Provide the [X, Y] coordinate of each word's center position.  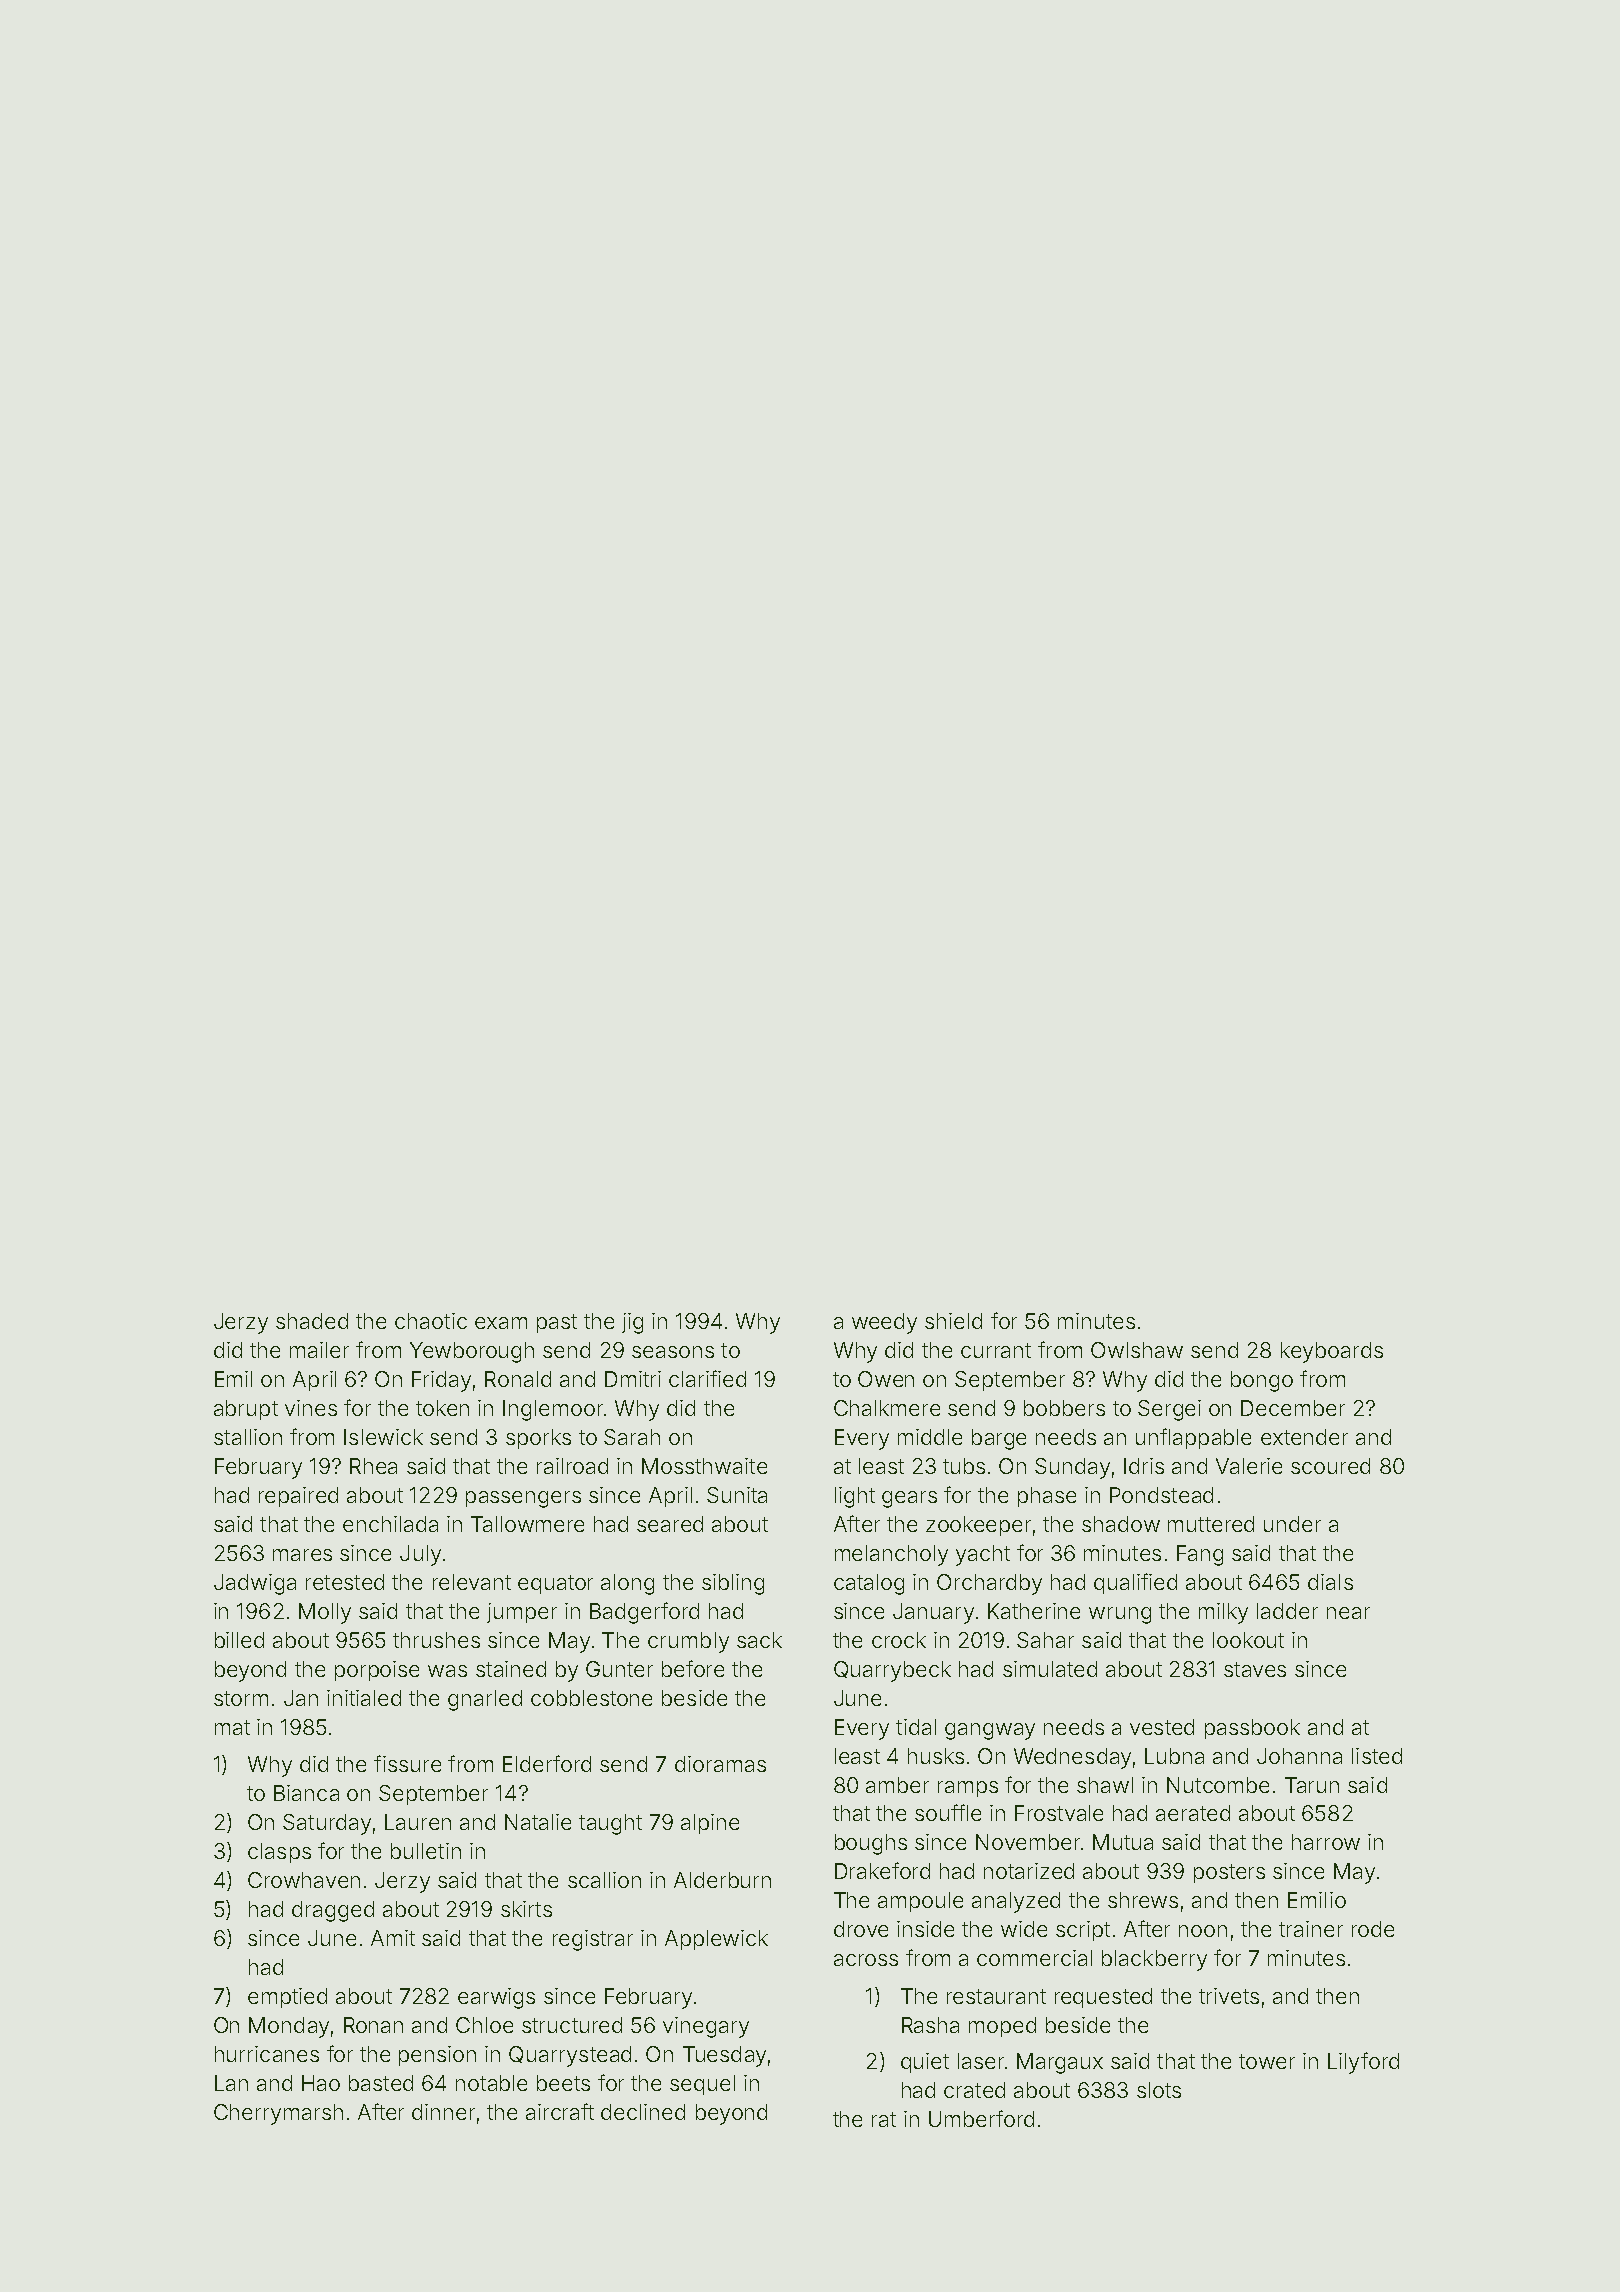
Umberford [981, 2118]
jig [632, 1323]
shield [953, 1321]
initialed [364, 1698]
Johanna [1299, 1756]
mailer [319, 1350]
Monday [289, 2027]
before [693, 1668]
